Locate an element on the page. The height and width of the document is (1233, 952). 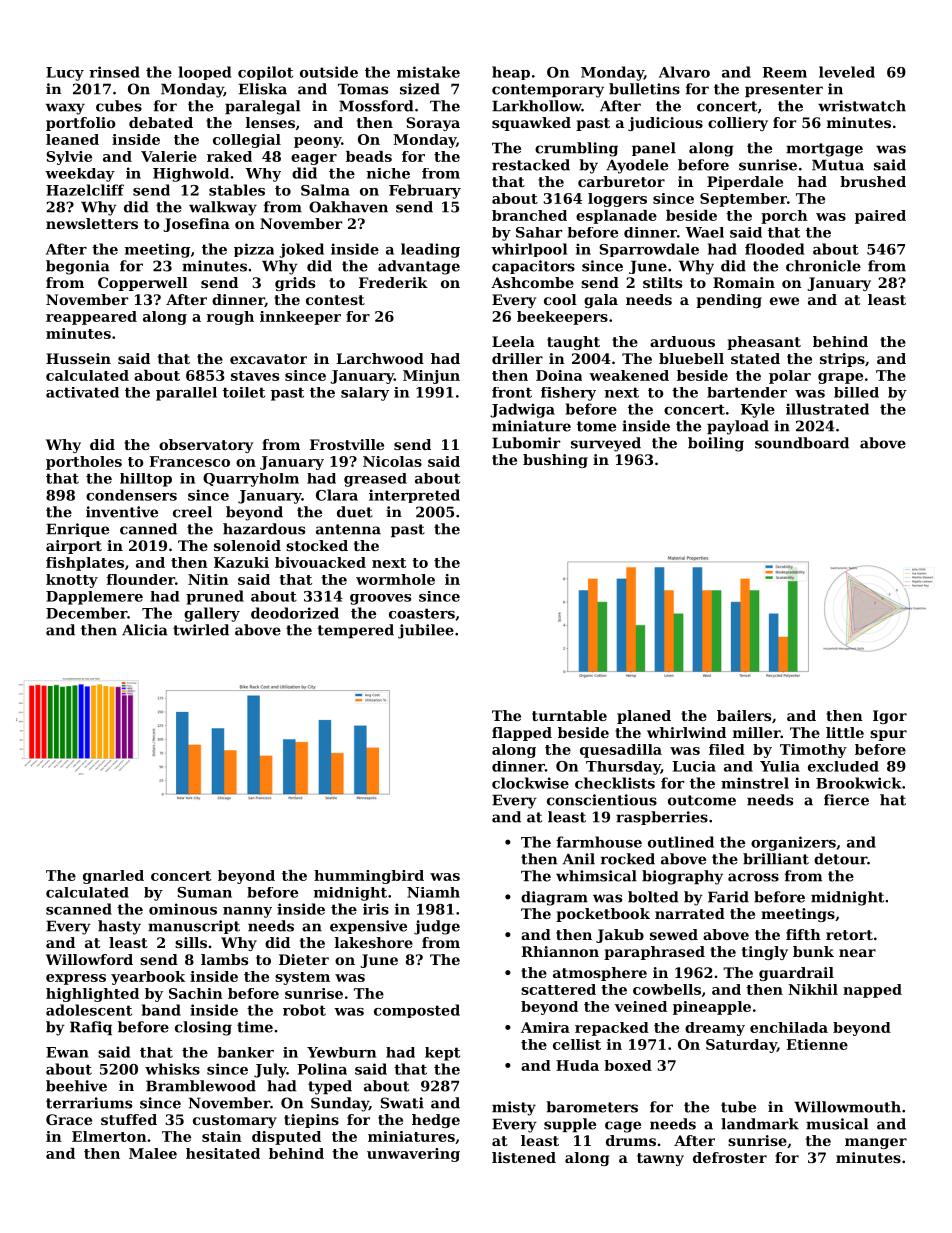
bushing is located at coordinates (555, 461).
